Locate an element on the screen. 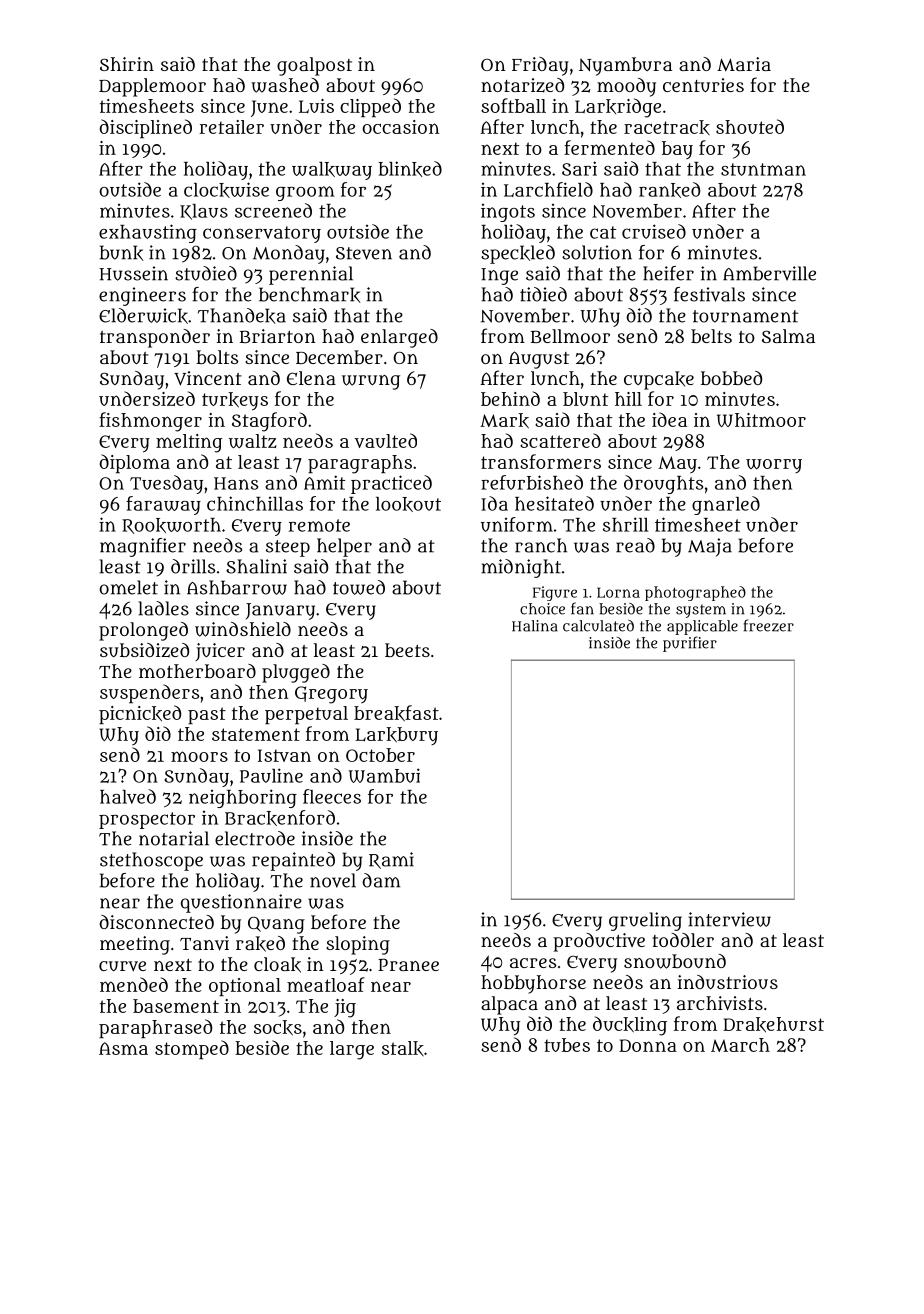  juicer is located at coordinates (220, 652).
